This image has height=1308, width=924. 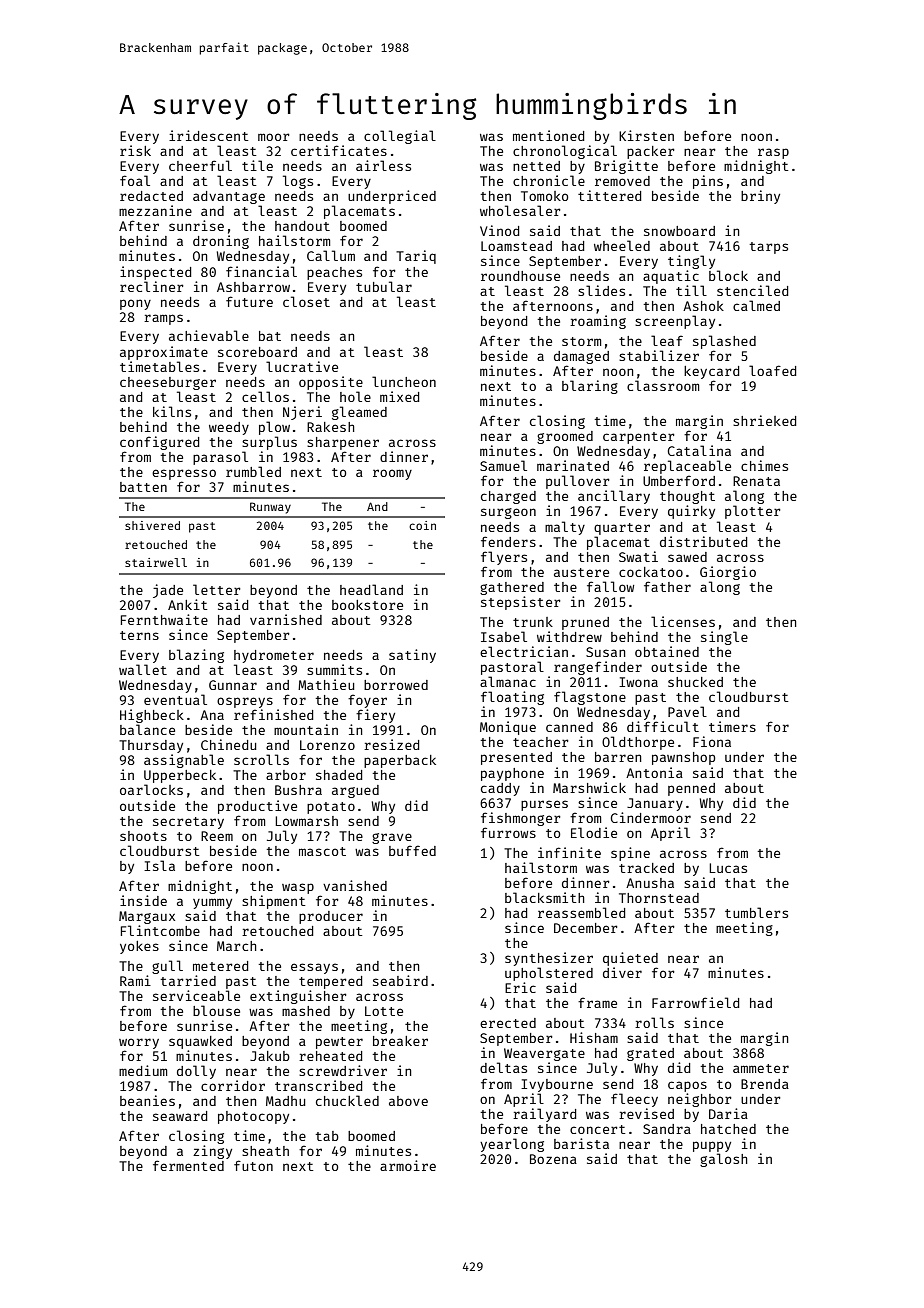 I want to click on purses, so click(x=544, y=805).
